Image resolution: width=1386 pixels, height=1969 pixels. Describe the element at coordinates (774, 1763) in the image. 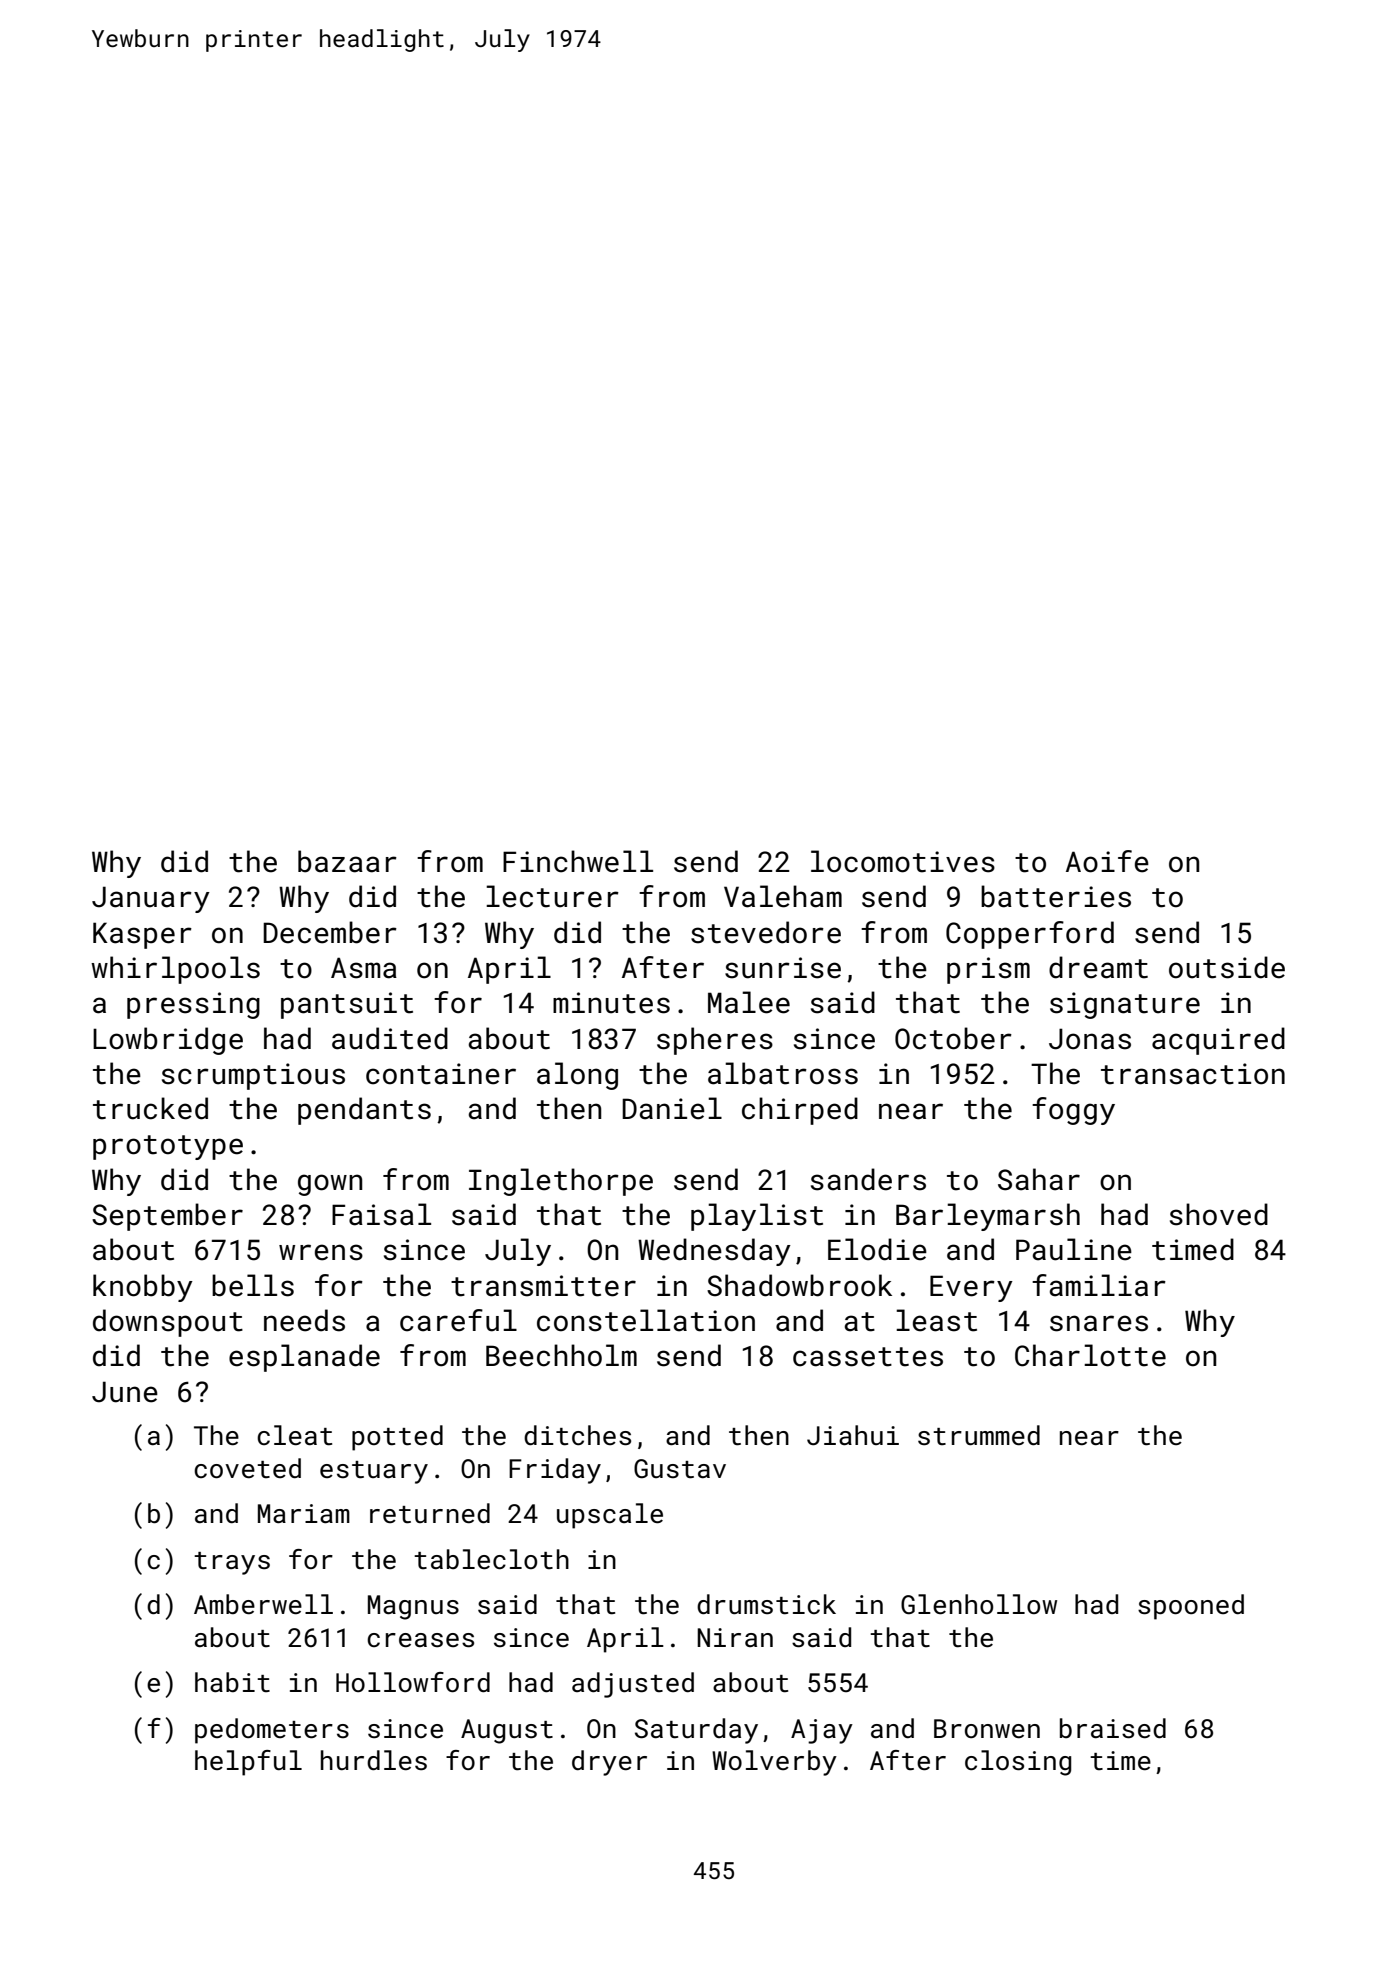

I see `Wolverby` at that location.
